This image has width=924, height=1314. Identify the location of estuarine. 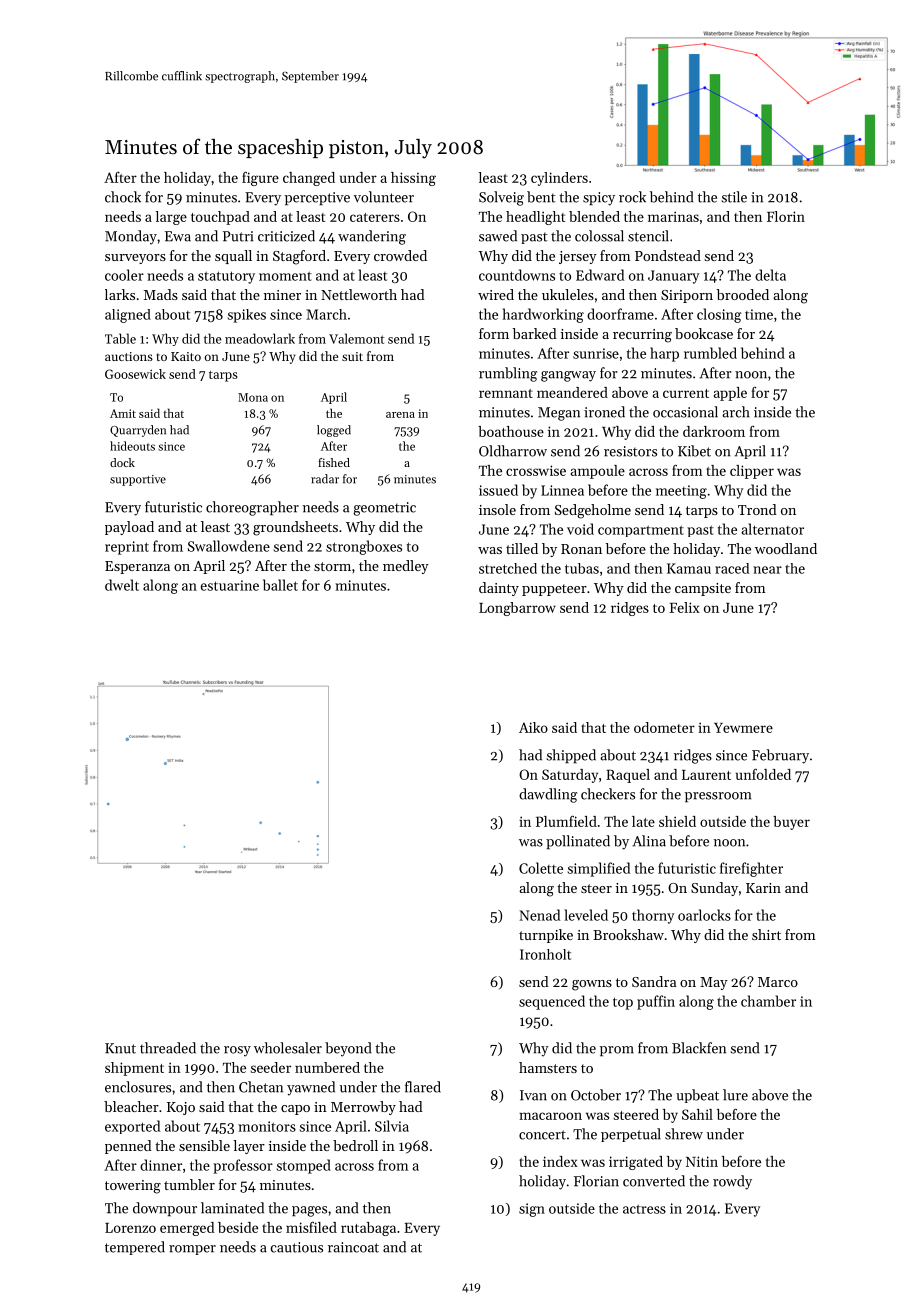
(230, 585).
